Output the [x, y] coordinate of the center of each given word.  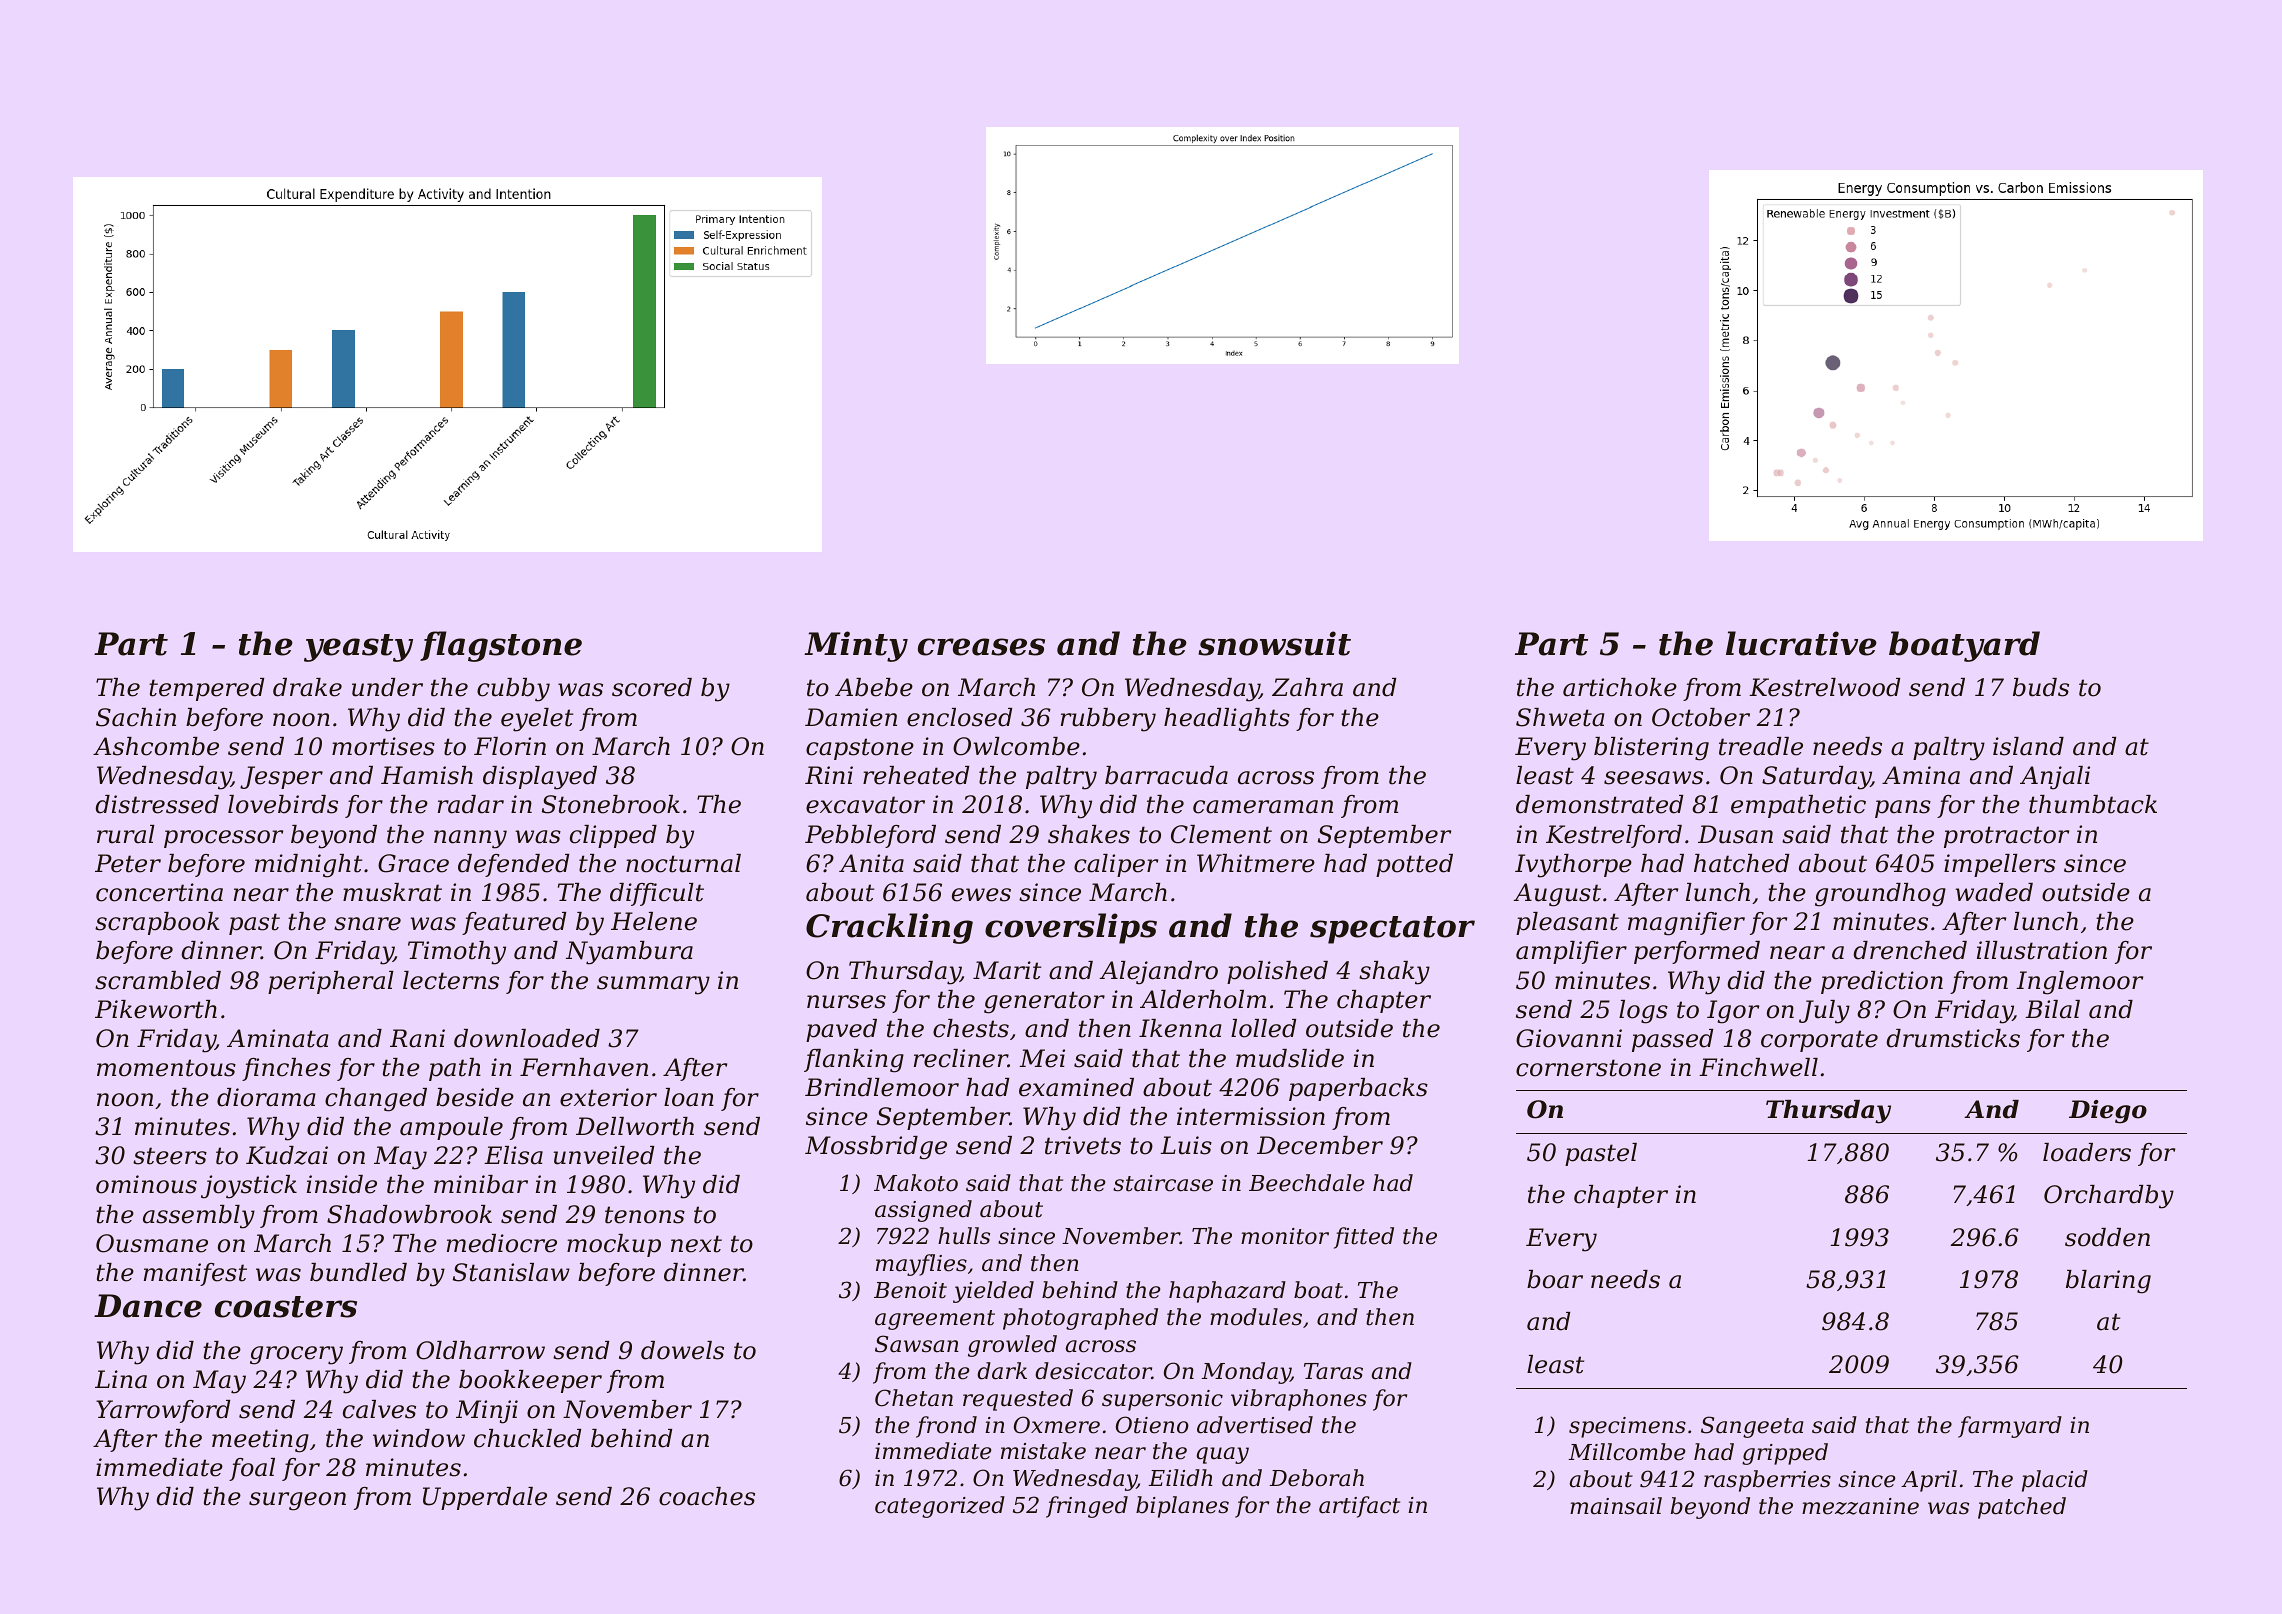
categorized [940, 1507]
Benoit [910, 1290]
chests [971, 1028]
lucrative [1801, 643]
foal [252, 1469]
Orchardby [2109, 1197]
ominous [146, 1184]
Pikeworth [156, 1009]
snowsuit [1274, 643]
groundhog [1880, 895]
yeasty [358, 648]
